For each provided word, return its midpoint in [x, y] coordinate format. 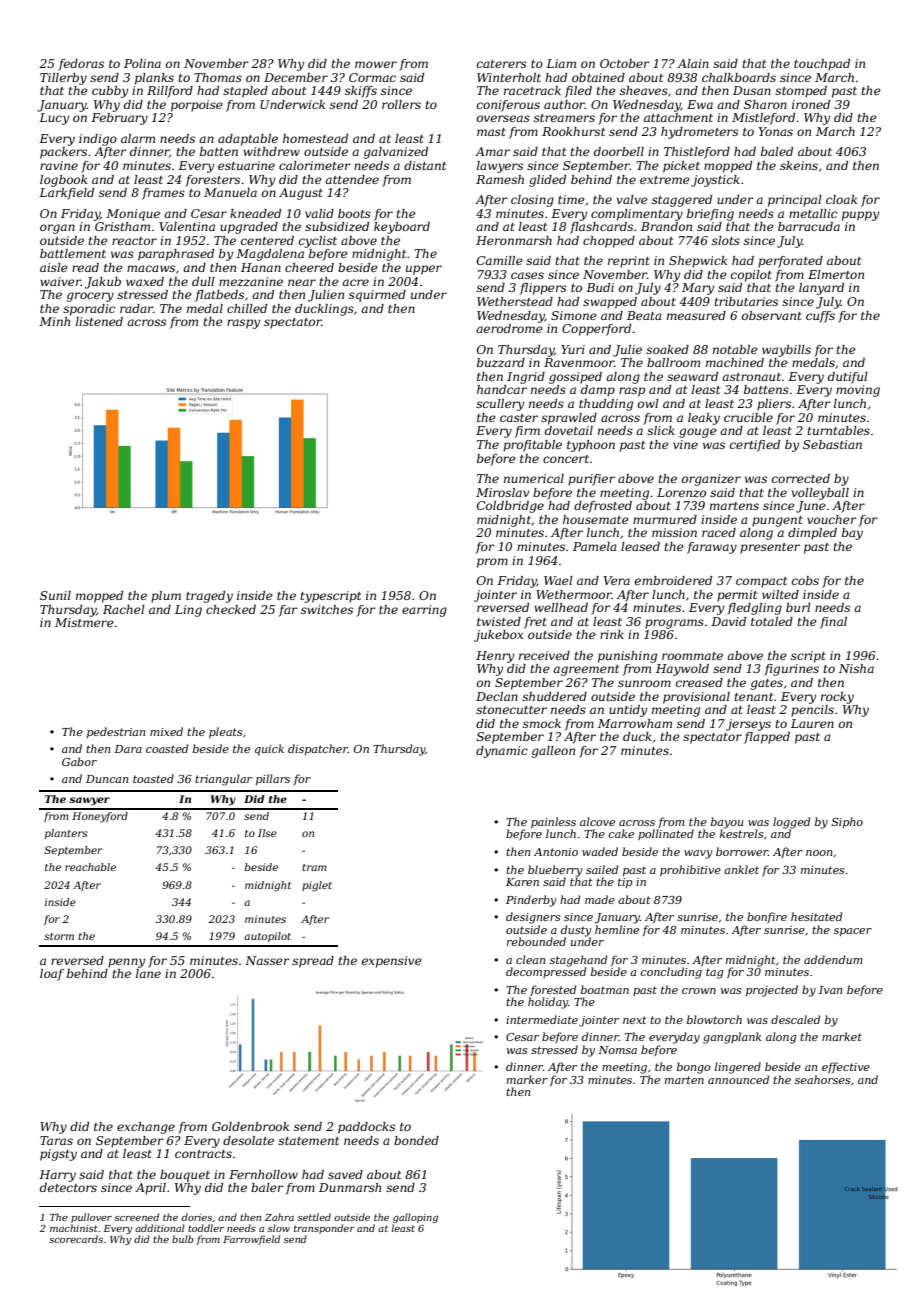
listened [99, 321]
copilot [751, 276]
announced [738, 1079]
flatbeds [219, 296]
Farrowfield [251, 1240]
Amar [492, 151]
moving [858, 391]
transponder [324, 1229]
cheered [309, 267]
